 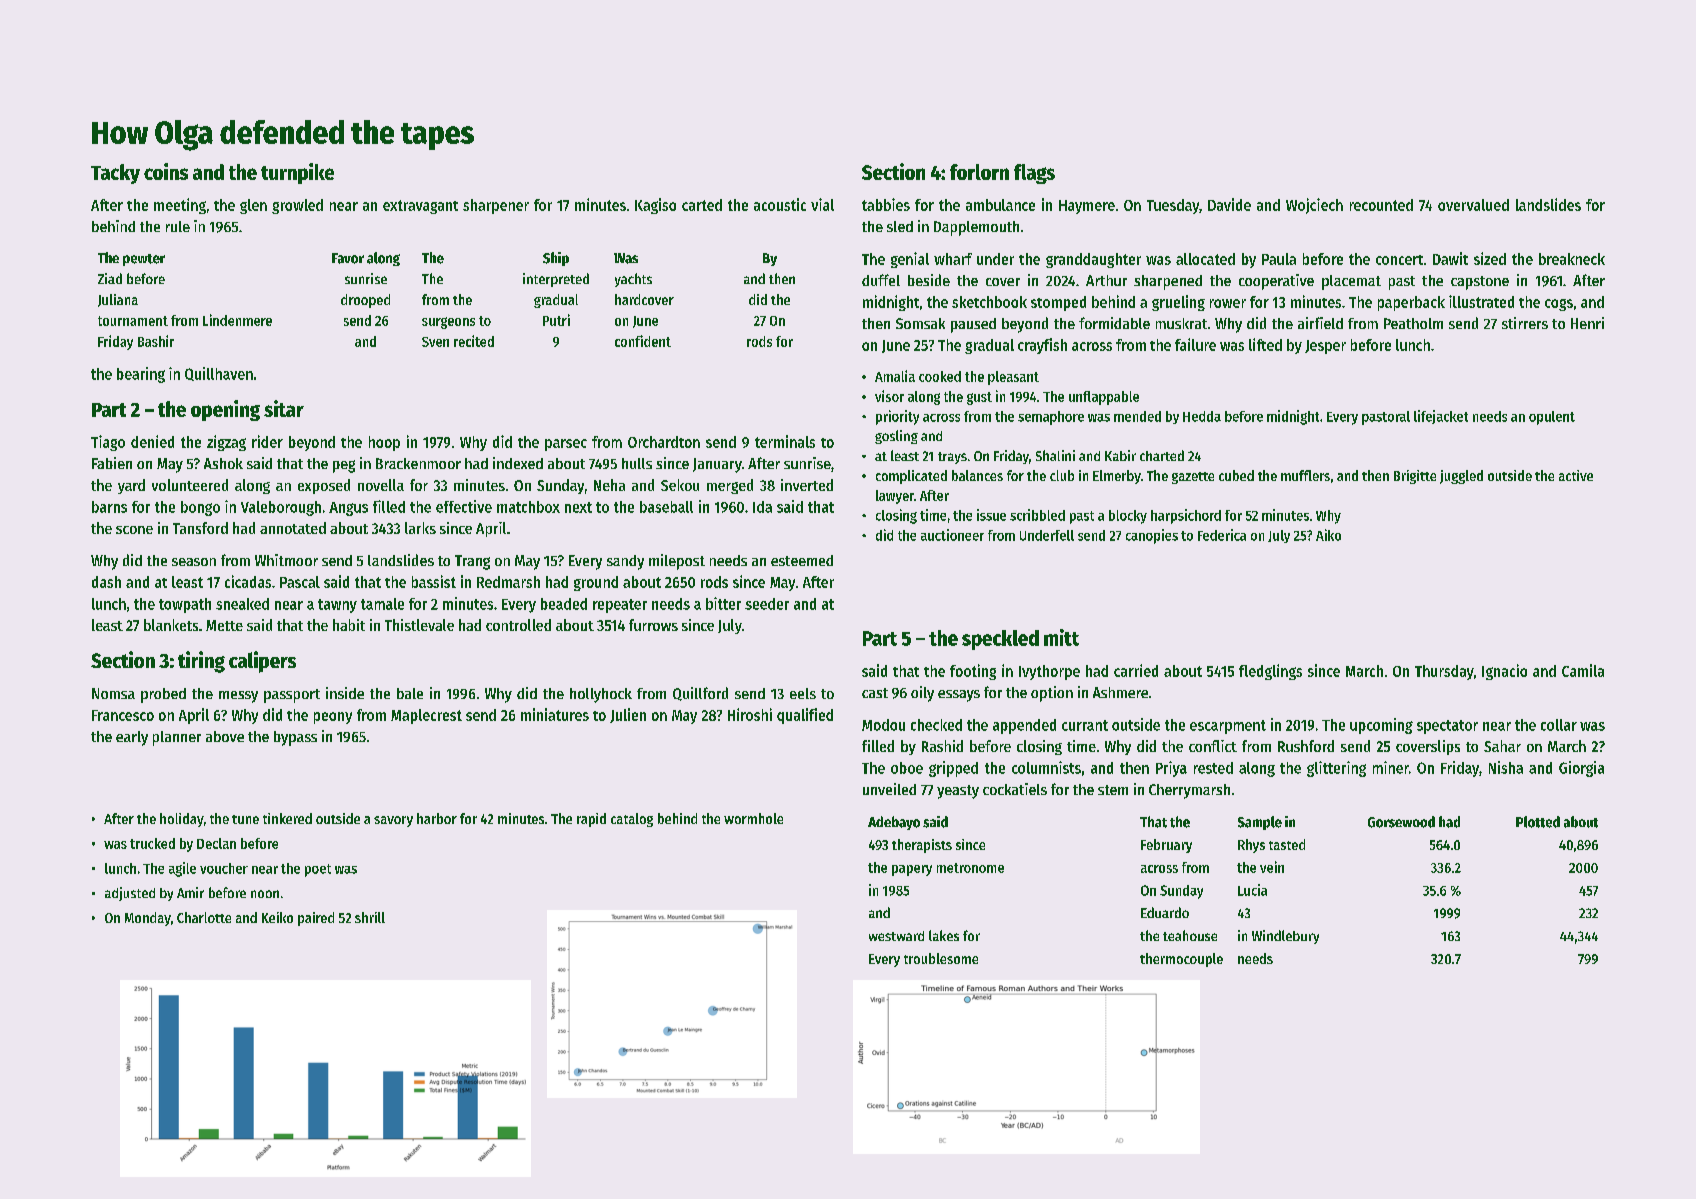 What do you see at coordinates (785, 441) in the page?
I see `terminals` at bounding box center [785, 441].
